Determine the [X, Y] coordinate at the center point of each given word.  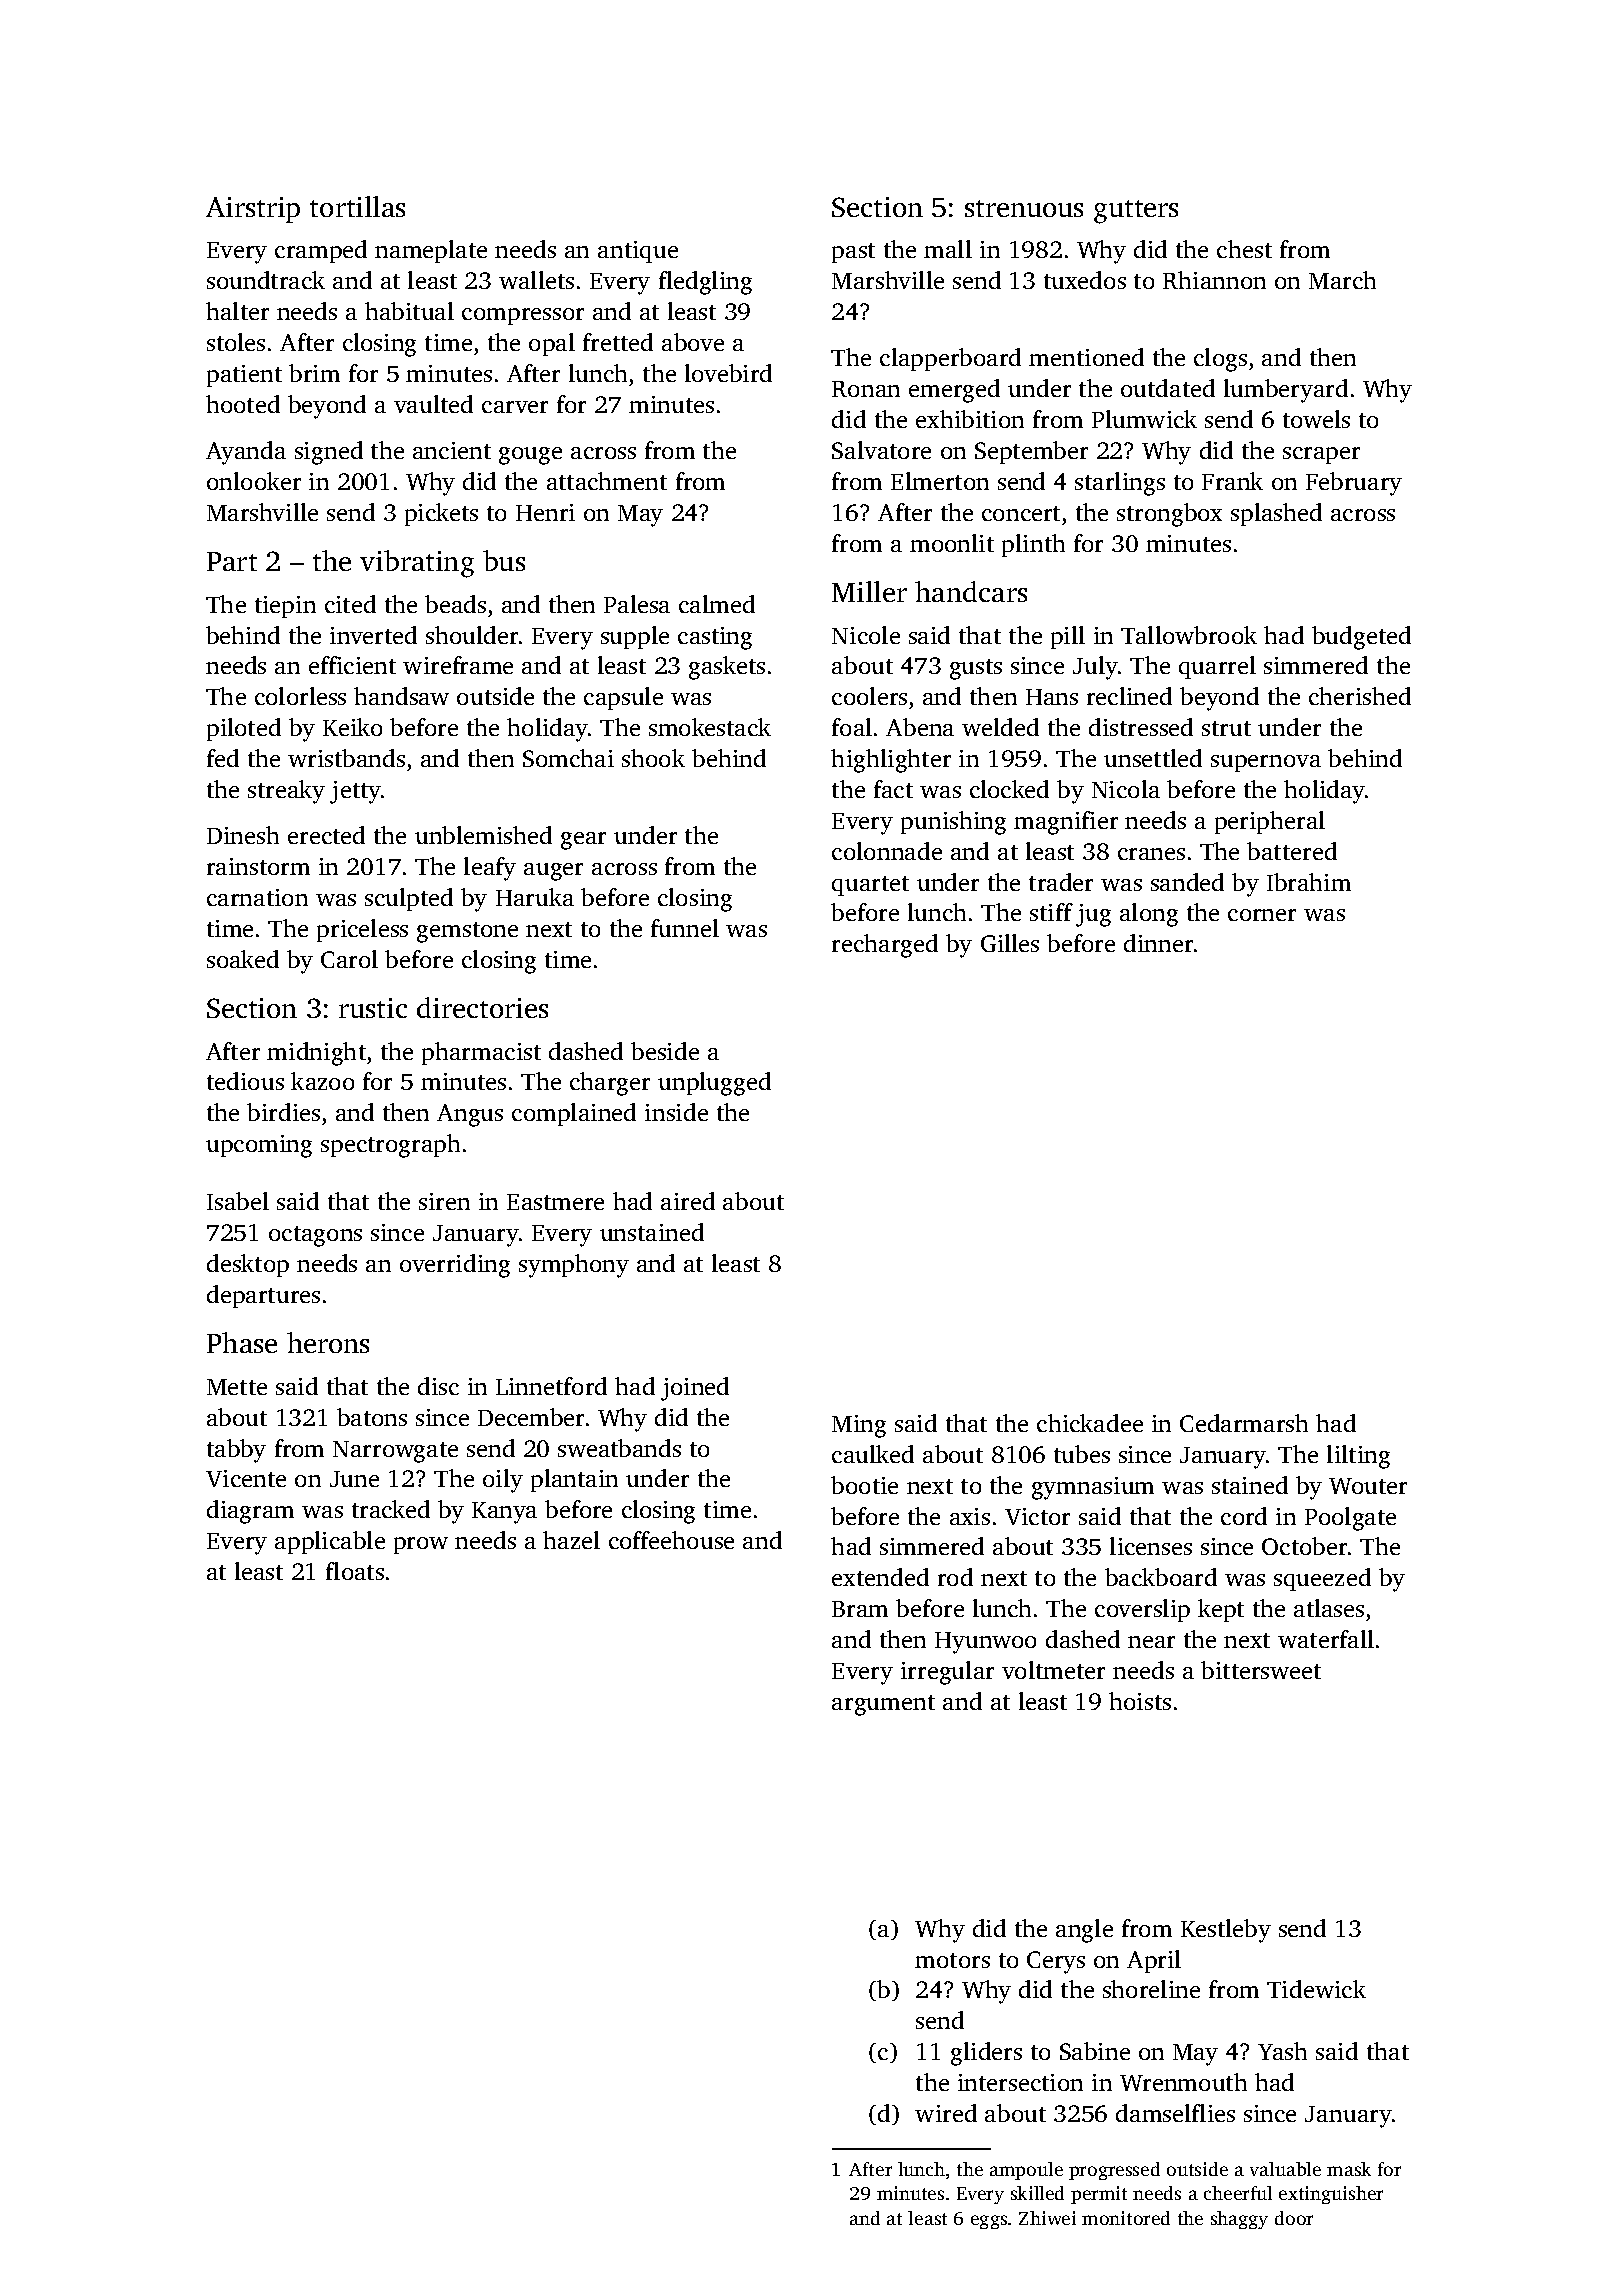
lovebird [728, 373]
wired [946, 2113]
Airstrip [253, 210]
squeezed [1322, 1579]
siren [444, 1201]
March [1342, 280]
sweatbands [619, 1448]
